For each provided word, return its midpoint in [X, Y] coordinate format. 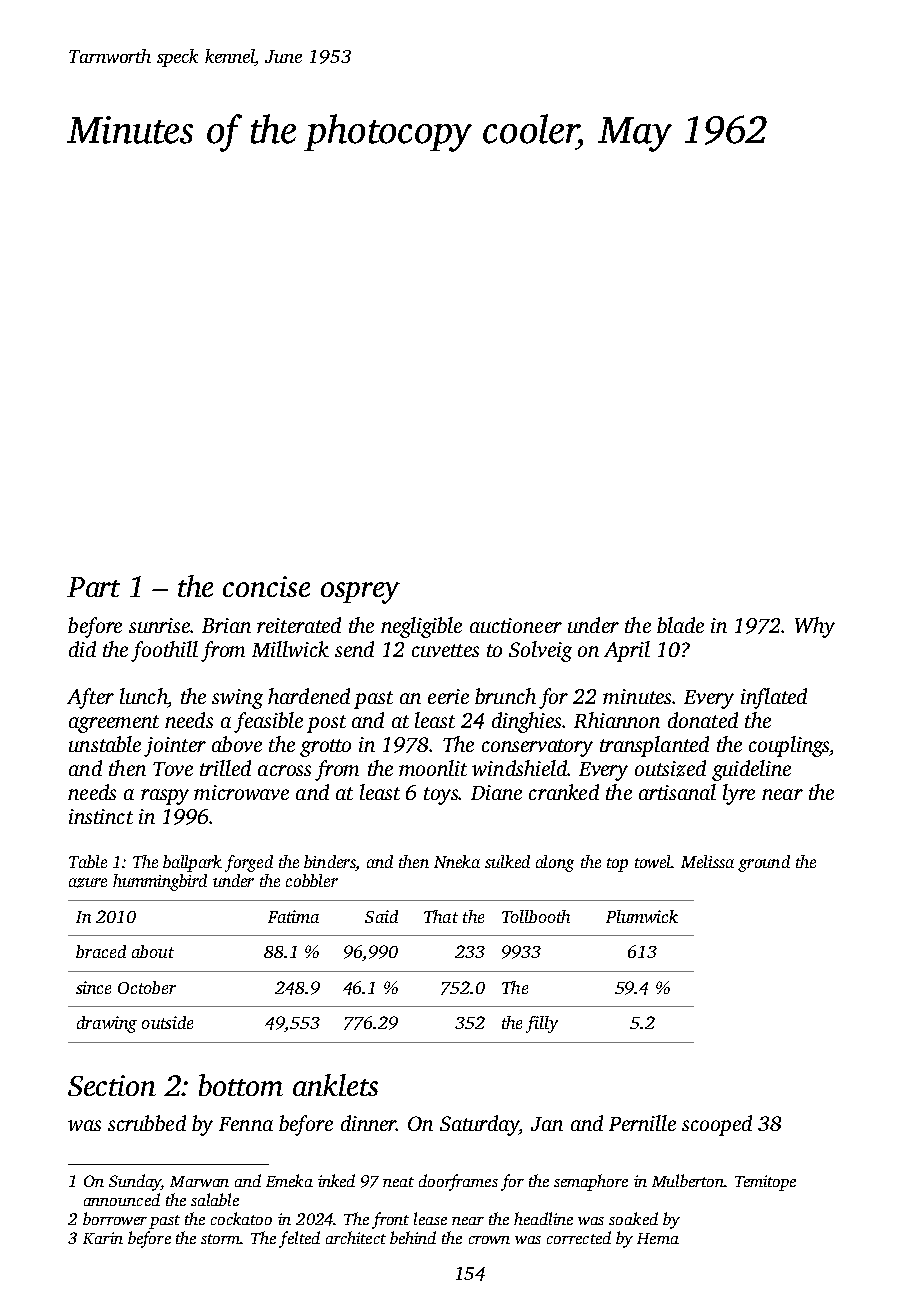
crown [489, 1240]
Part [93, 587]
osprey [360, 593]
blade [680, 625]
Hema [658, 1238]
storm [221, 1239]
